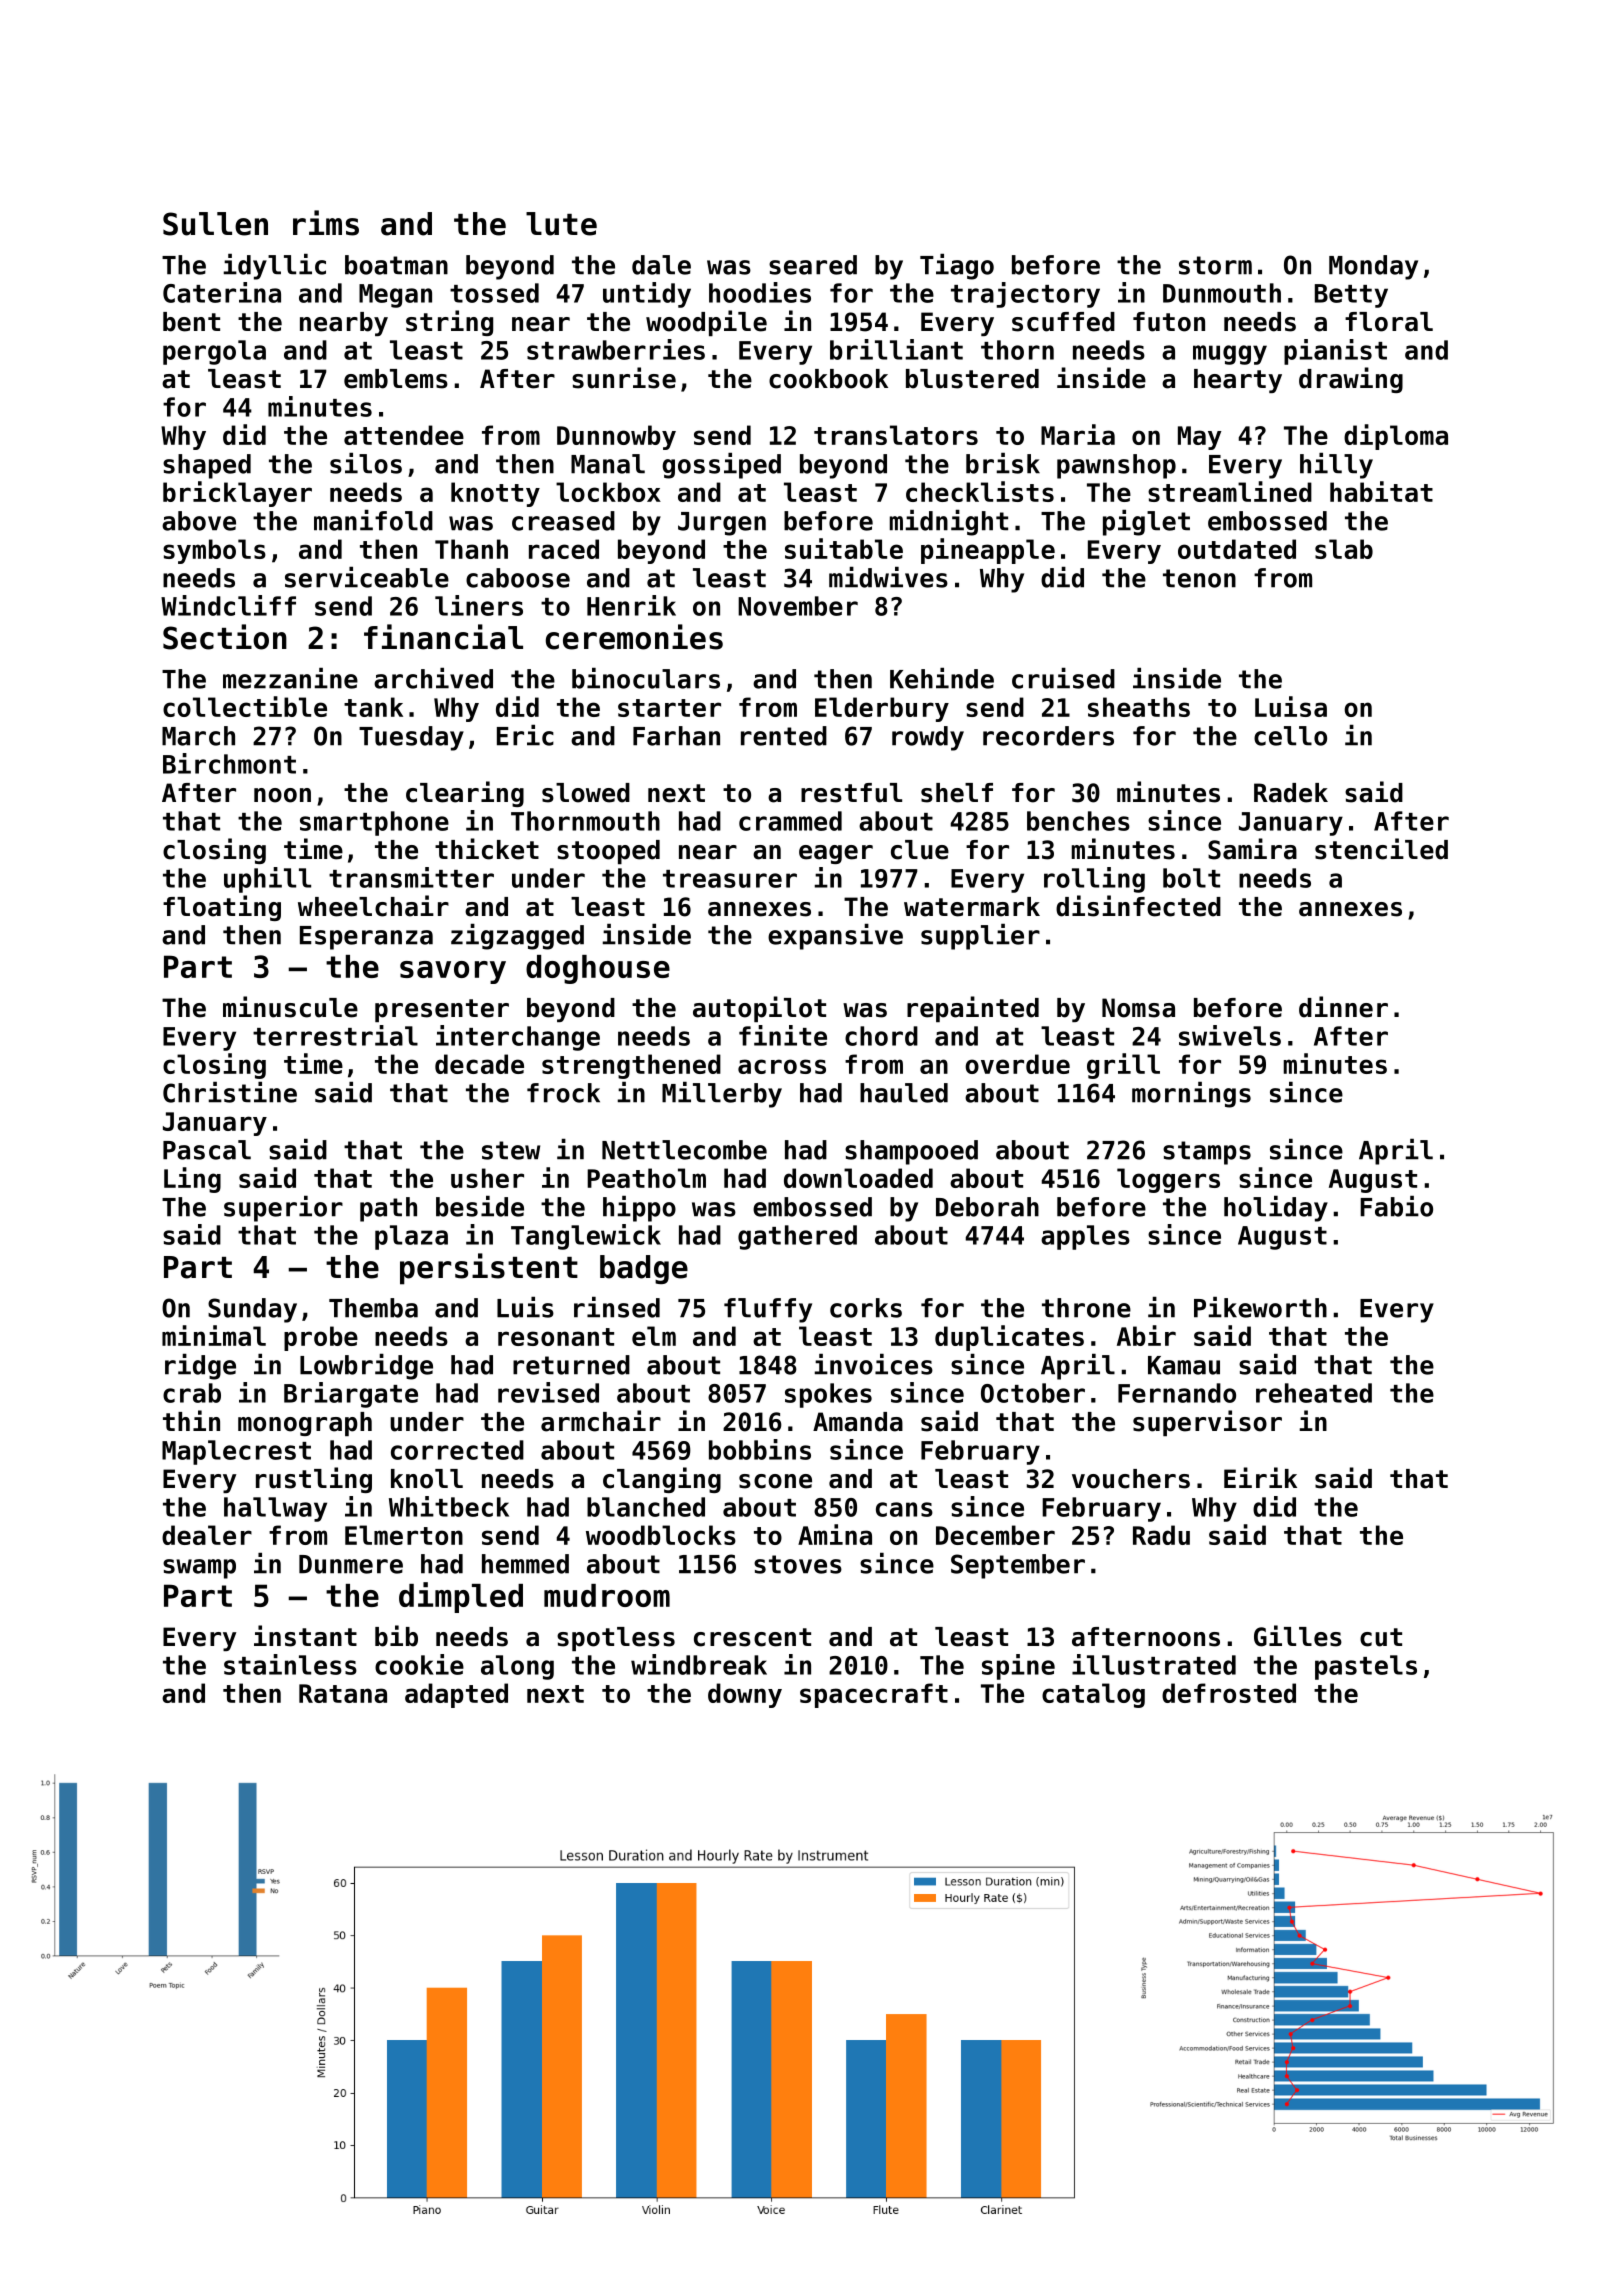  What do you see at coordinates (1123, 1066) in the screenshot?
I see `grill` at bounding box center [1123, 1066].
